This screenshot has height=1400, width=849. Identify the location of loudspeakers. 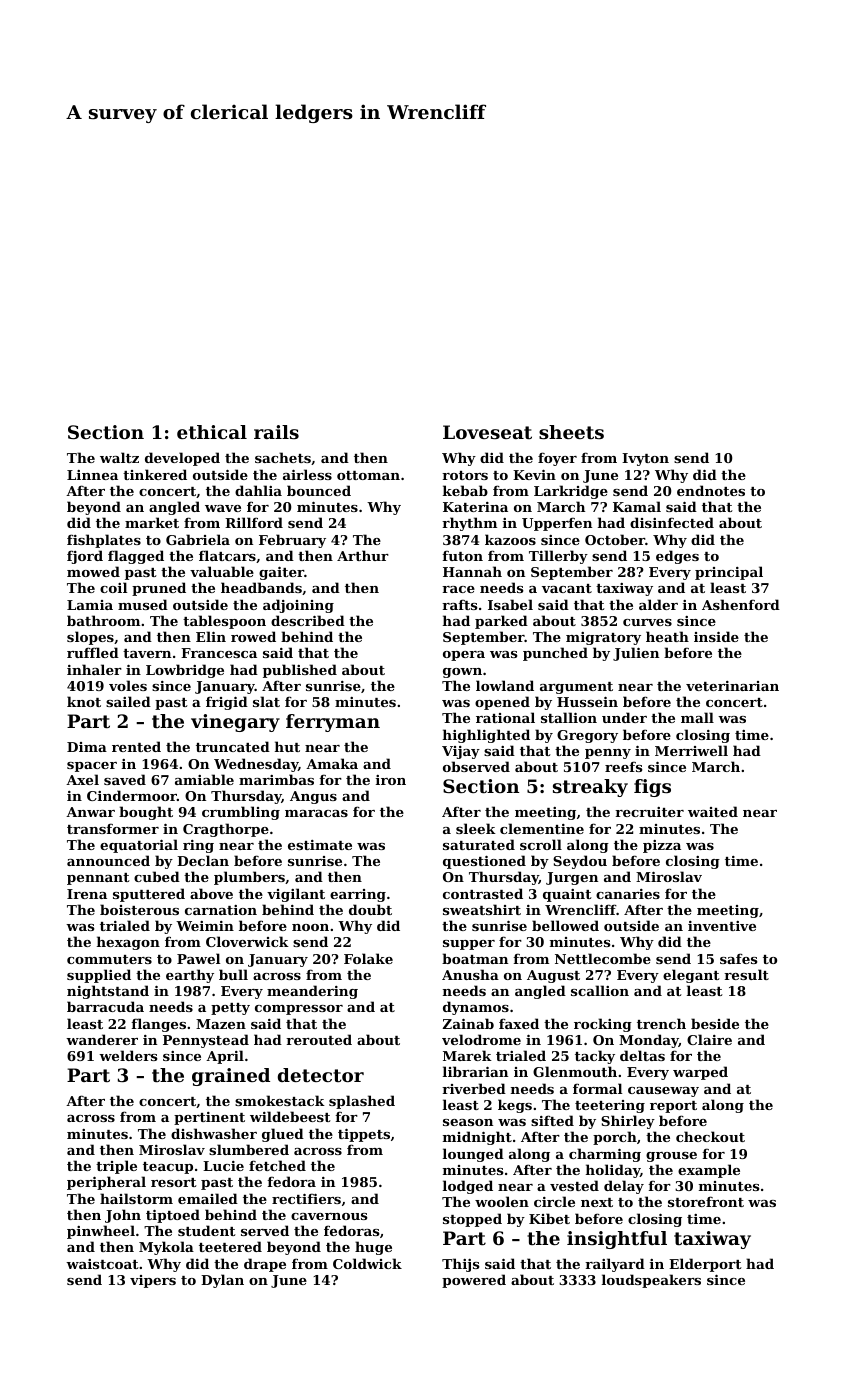
(651, 1281).
